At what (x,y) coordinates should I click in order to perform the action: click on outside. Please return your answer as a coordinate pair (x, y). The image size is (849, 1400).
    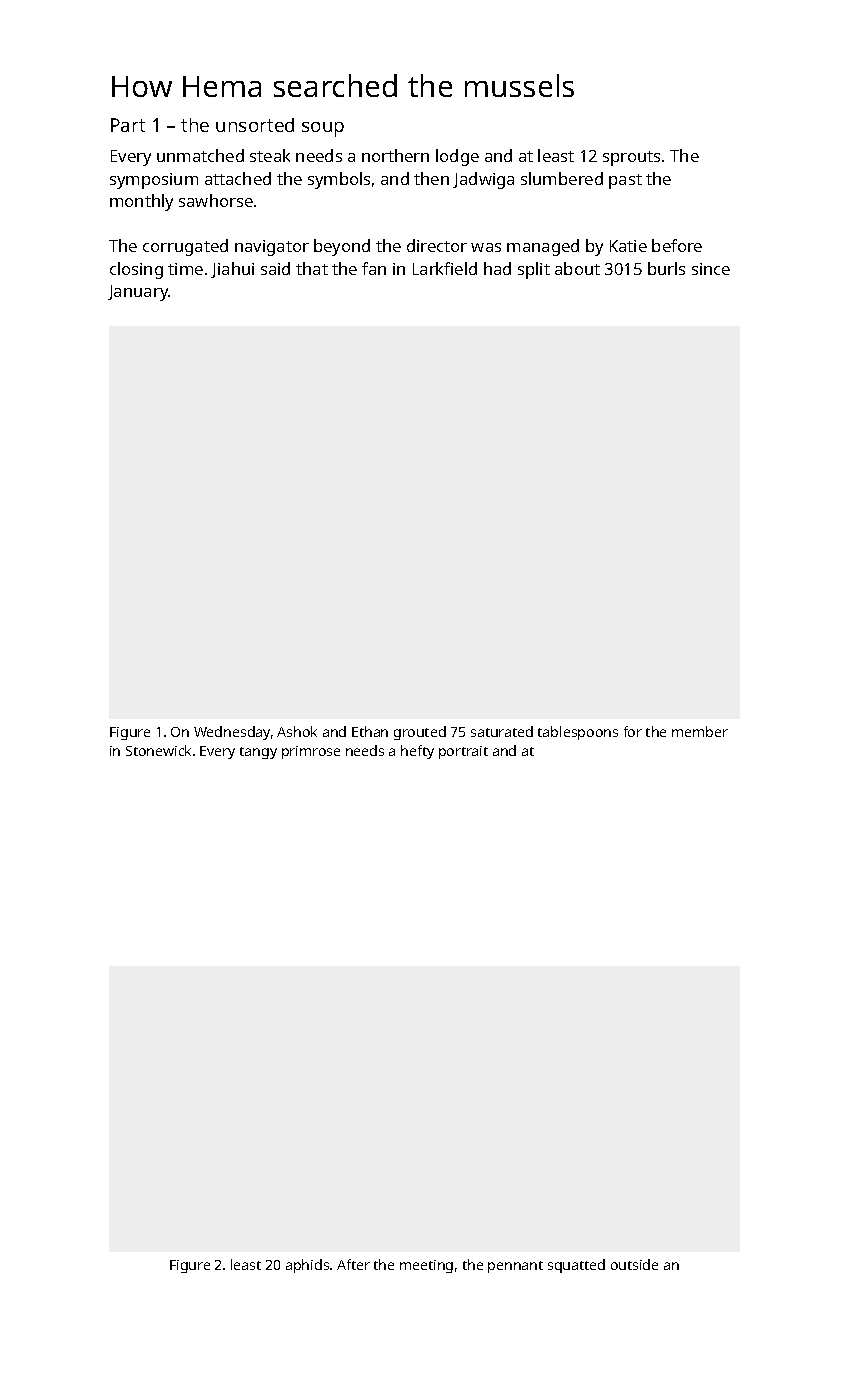
    Looking at the image, I should click on (634, 1264).
